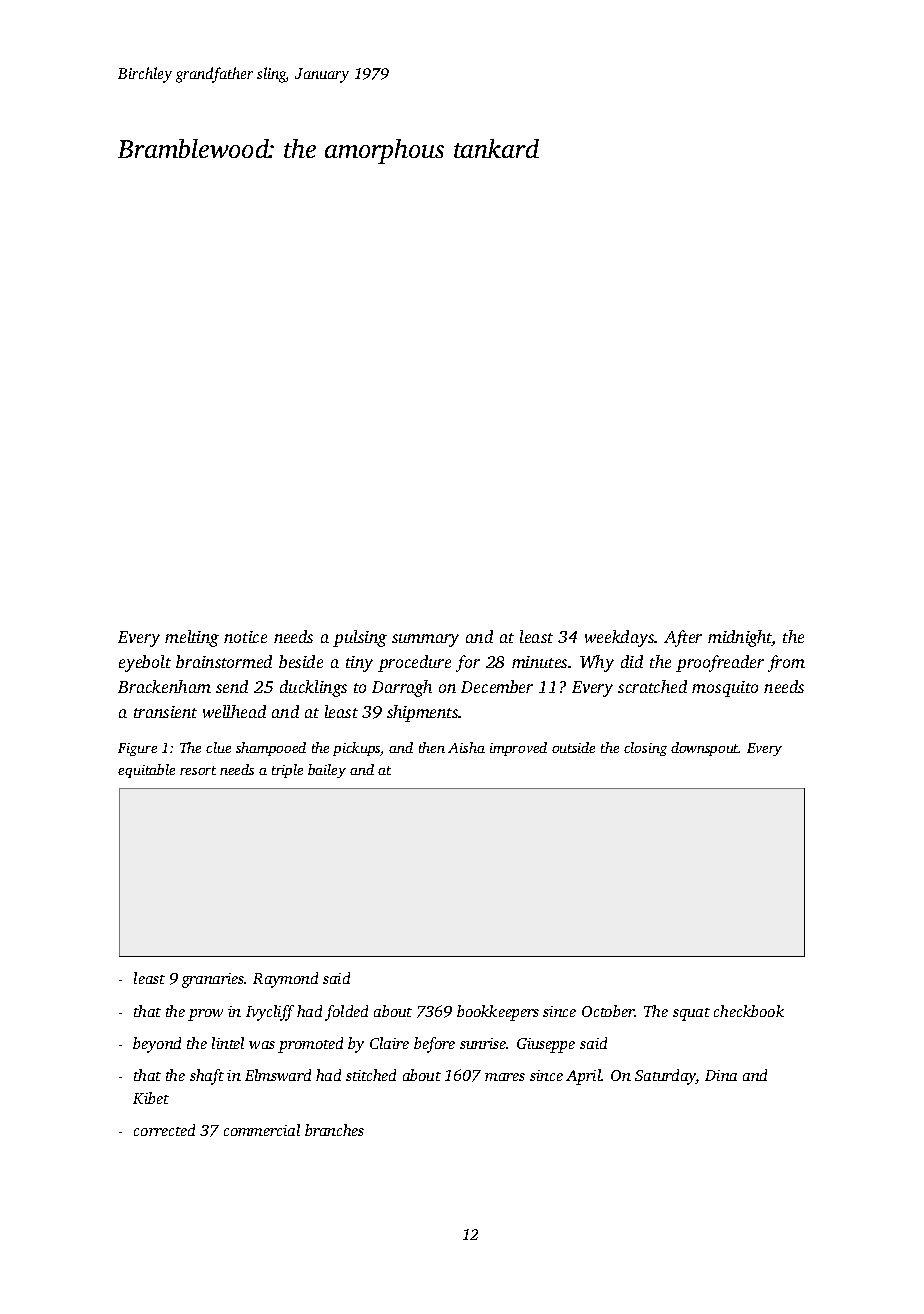  I want to click on equitable, so click(146, 771).
